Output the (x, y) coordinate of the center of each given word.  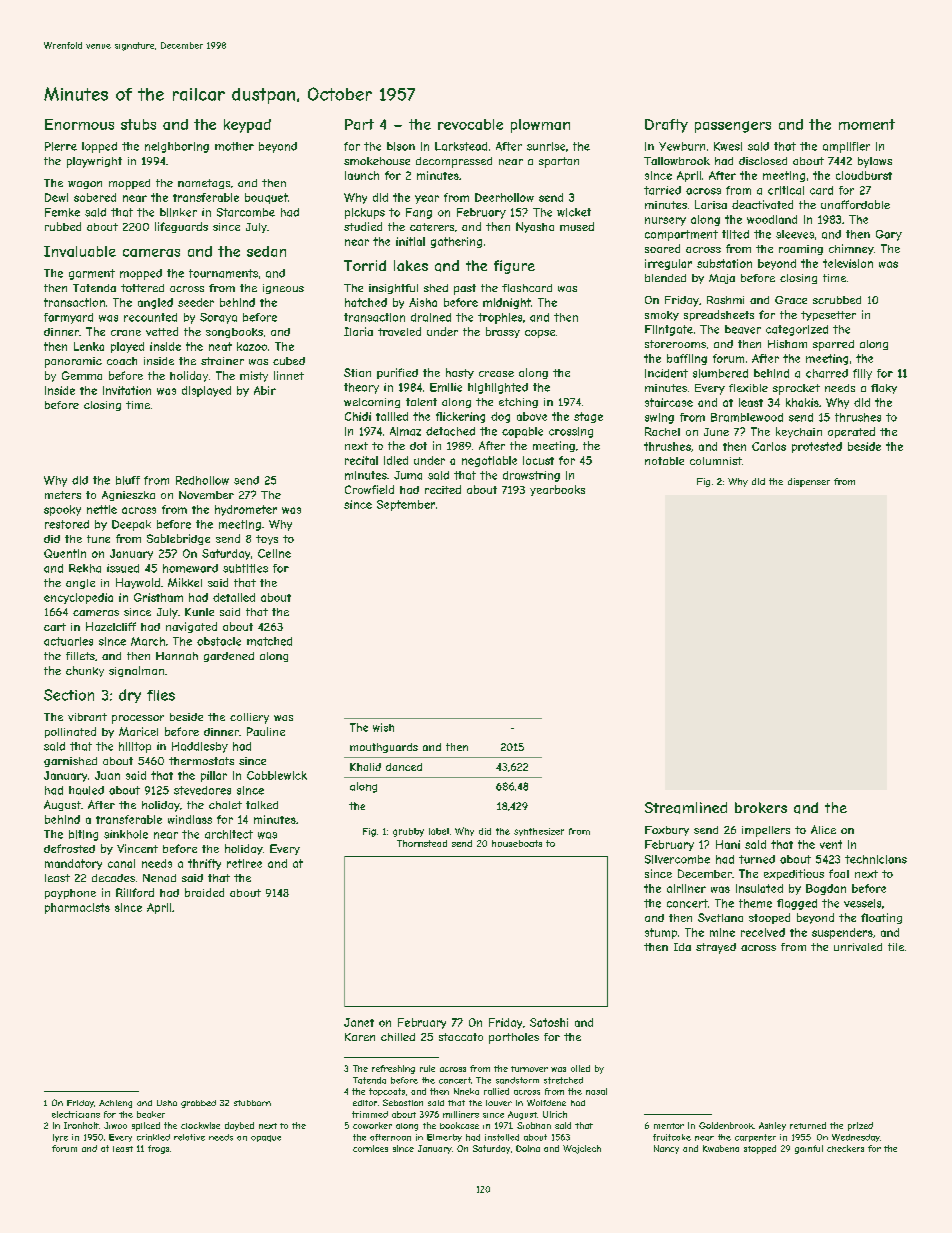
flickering (460, 417)
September (406, 505)
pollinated (70, 732)
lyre (60, 1138)
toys (267, 540)
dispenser (809, 482)
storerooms (675, 344)
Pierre (61, 146)
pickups (365, 213)
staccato (461, 1037)
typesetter (828, 316)
